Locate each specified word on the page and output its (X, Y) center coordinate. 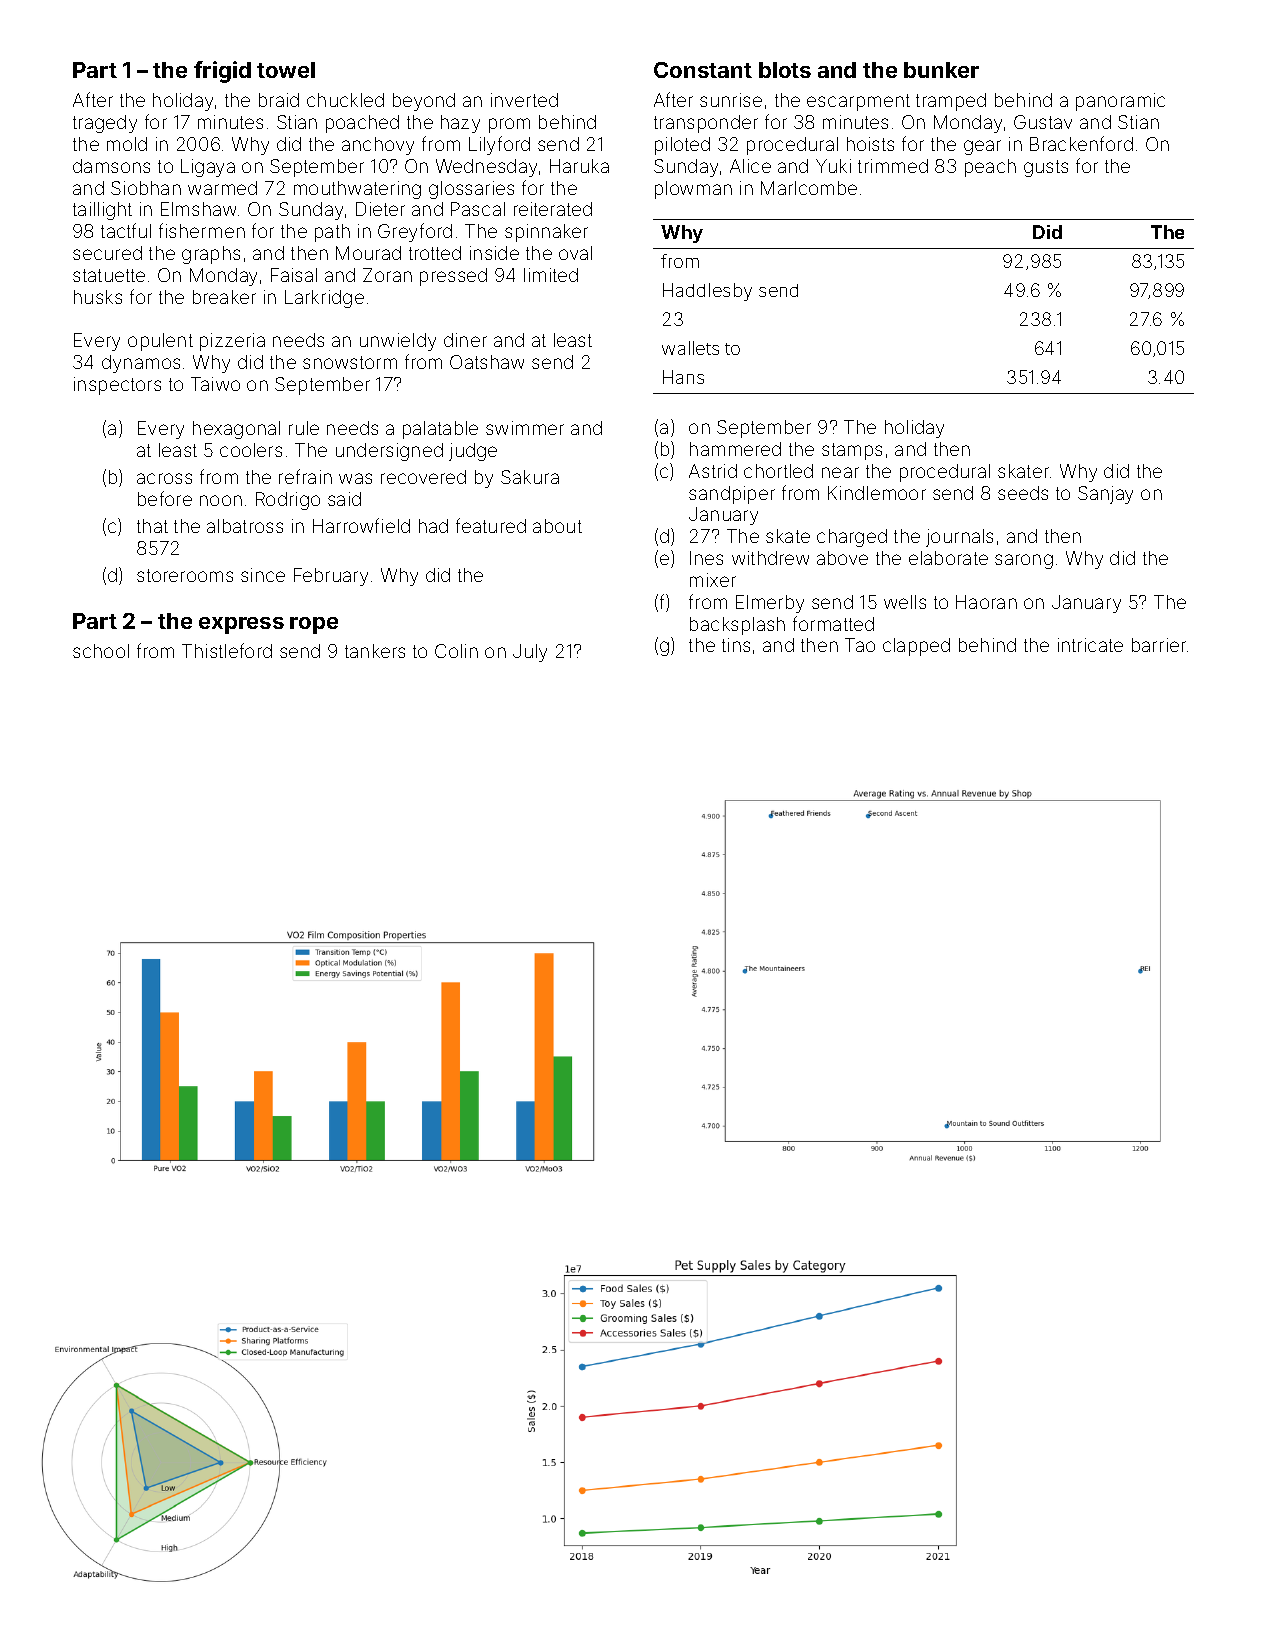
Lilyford (499, 145)
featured (491, 525)
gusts (1046, 168)
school (101, 651)
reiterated (553, 209)
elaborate (948, 558)
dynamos (141, 364)
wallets (690, 348)
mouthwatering (357, 190)
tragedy (105, 124)
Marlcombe (809, 188)
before (165, 498)
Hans (683, 377)
